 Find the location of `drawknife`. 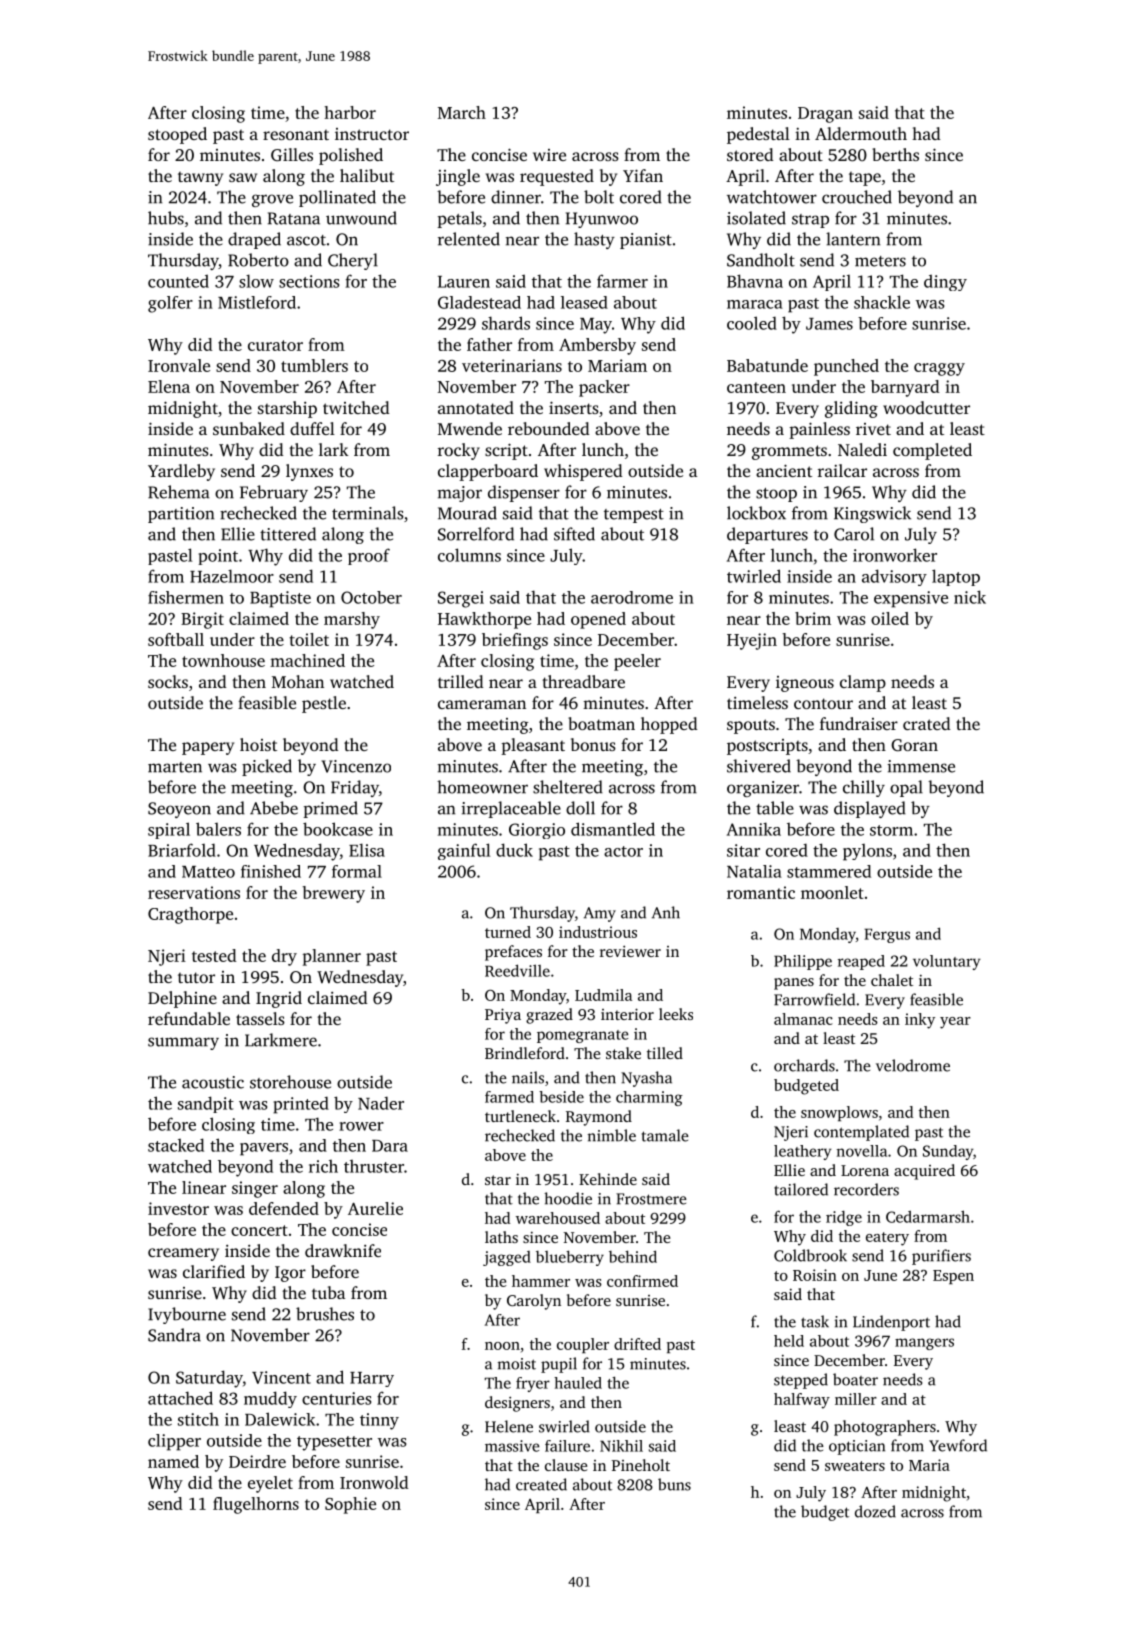

drawknife is located at coordinates (343, 1250).
